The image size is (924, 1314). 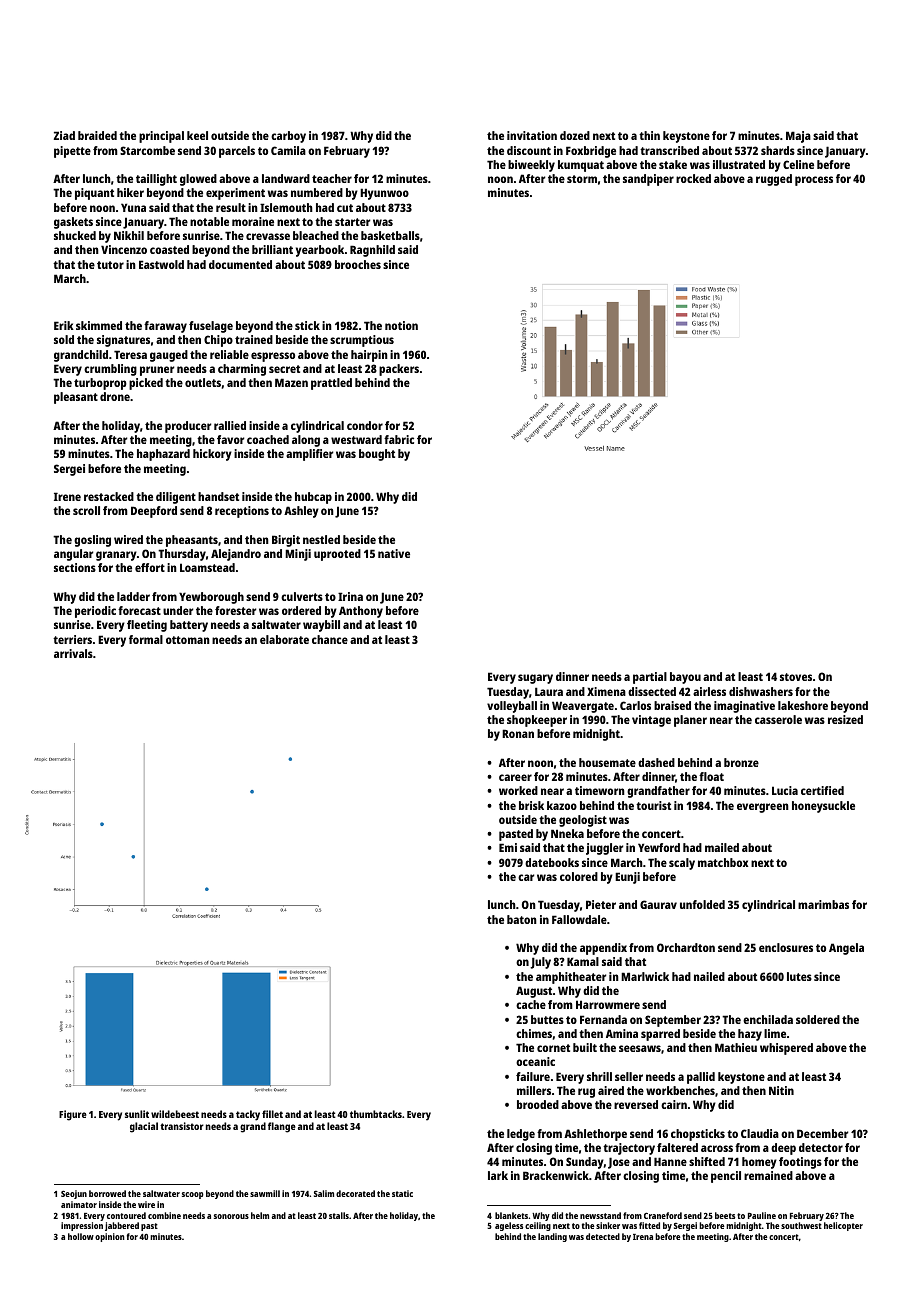 What do you see at coordinates (534, 1090) in the screenshot?
I see `millers` at bounding box center [534, 1090].
